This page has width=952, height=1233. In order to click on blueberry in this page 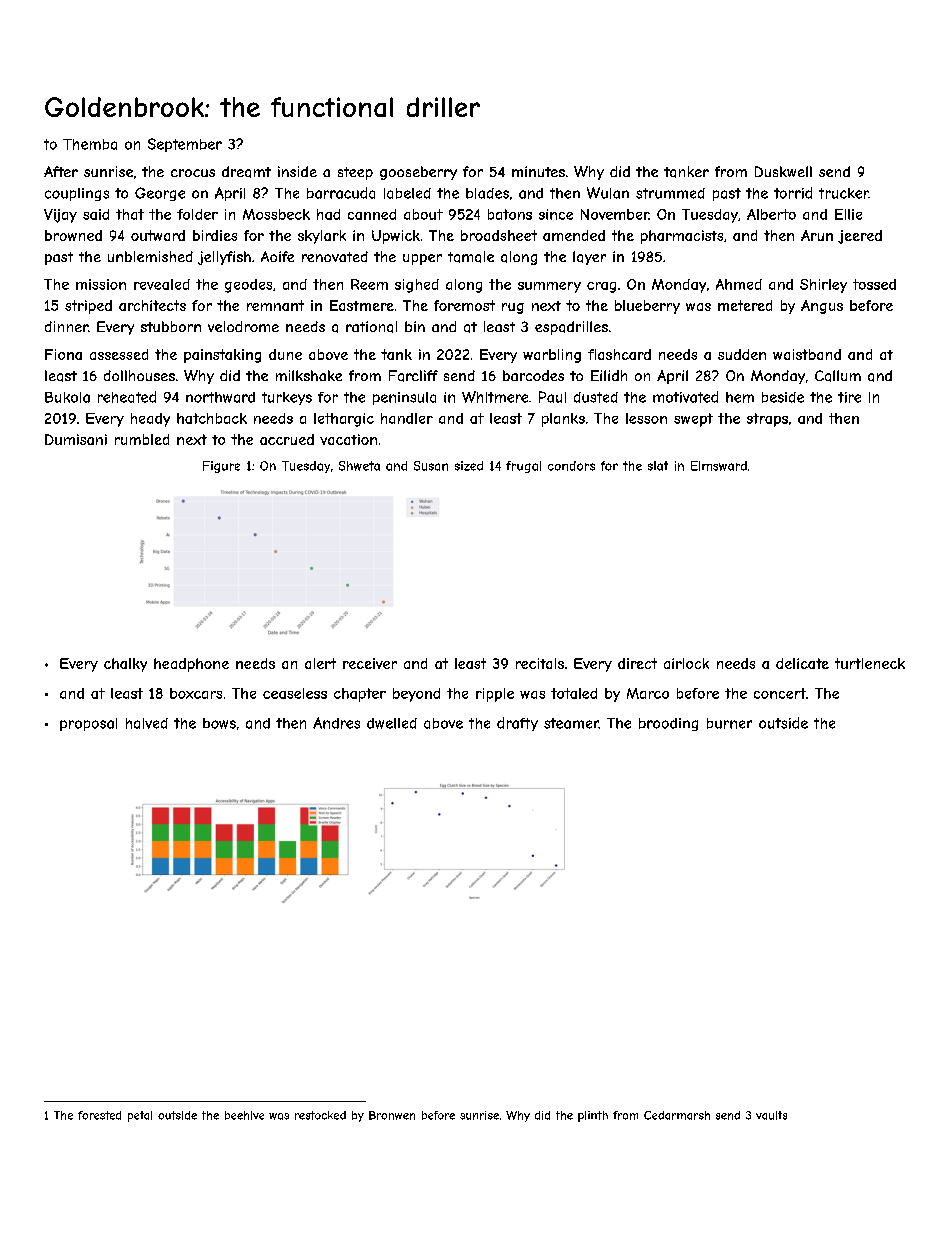, I will do `click(647, 307)`.
